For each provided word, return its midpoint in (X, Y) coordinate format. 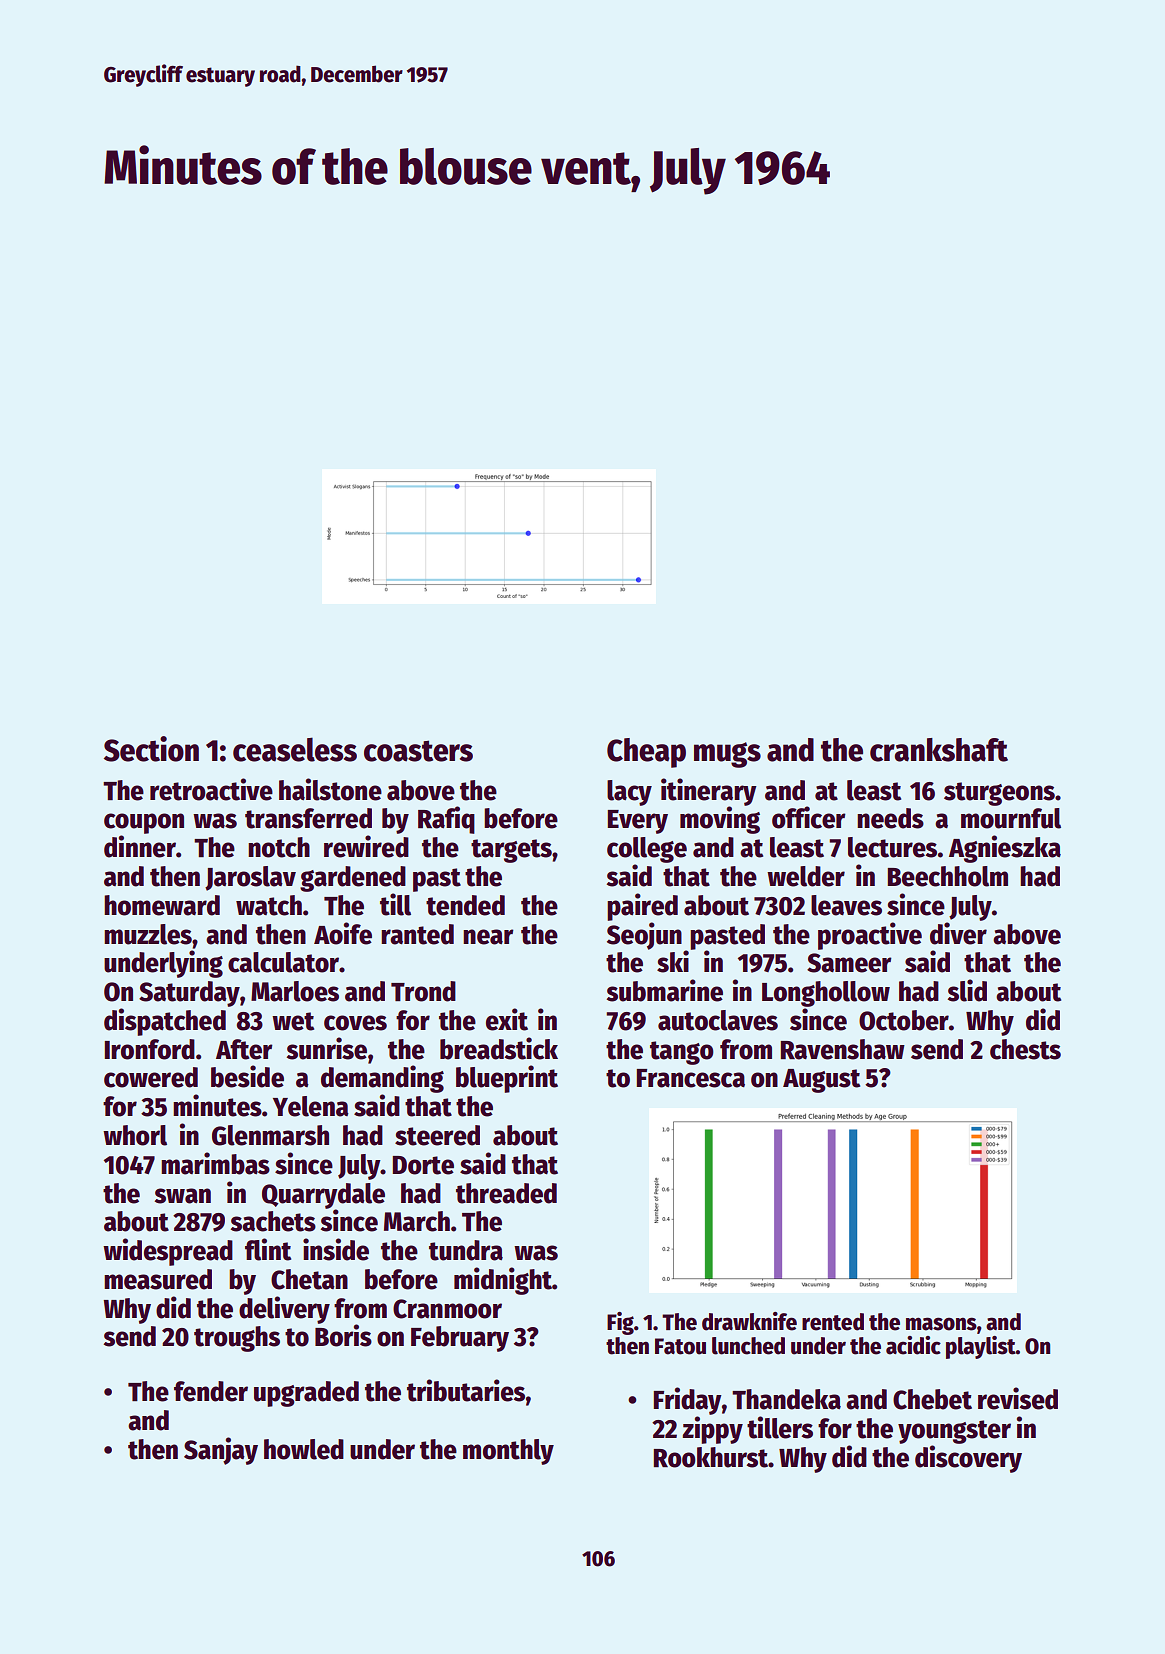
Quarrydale (323, 1196)
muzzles (148, 934)
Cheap (646, 753)
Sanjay (221, 1451)
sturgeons (999, 794)
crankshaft (939, 750)
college (647, 850)
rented (833, 1322)
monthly (508, 1452)
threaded (506, 1193)
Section (151, 749)
